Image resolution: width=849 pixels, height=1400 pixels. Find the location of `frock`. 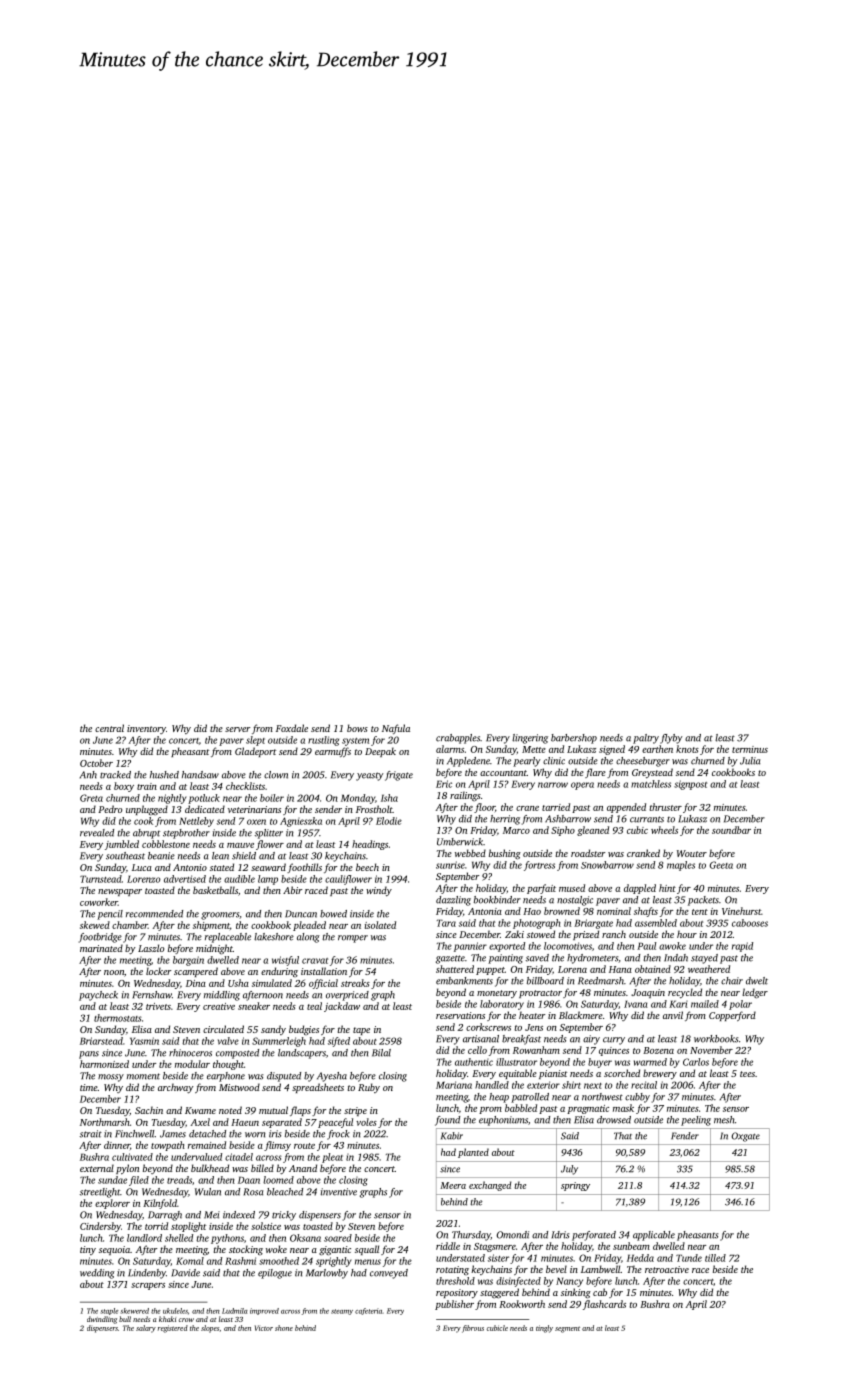

frock is located at coordinates (338, 1135).
